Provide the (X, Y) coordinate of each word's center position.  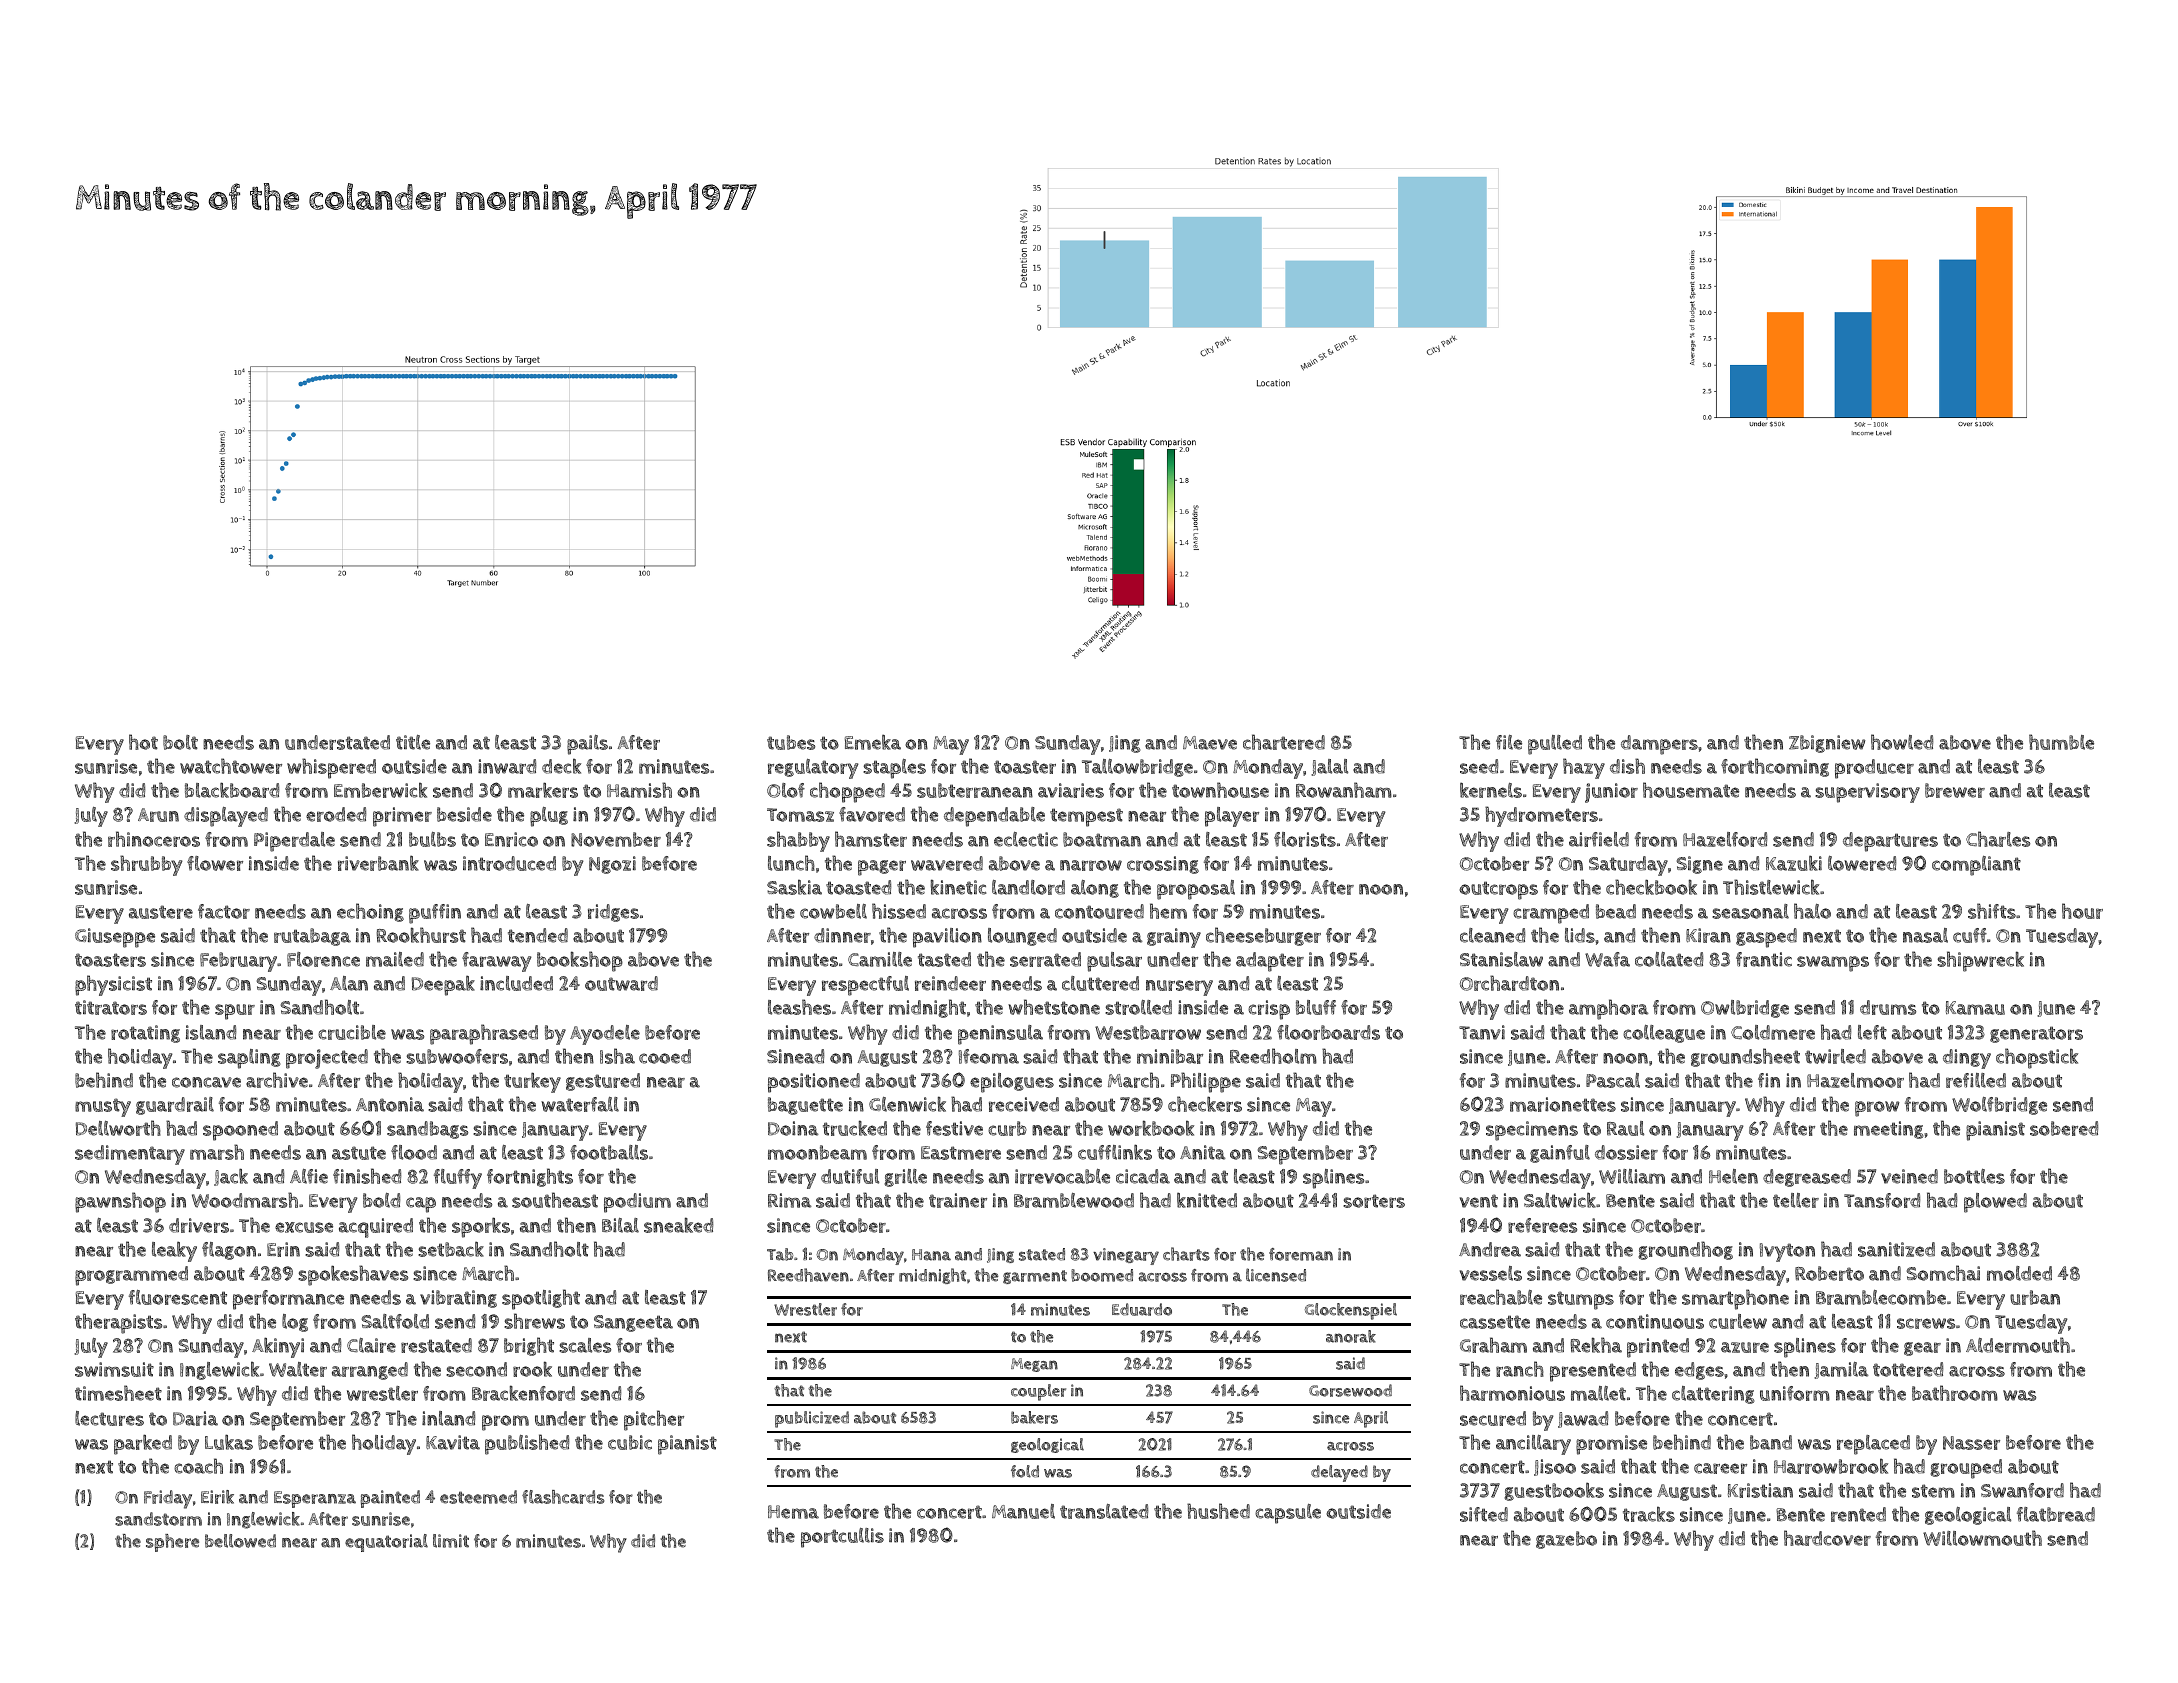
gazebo (1566, 1540)
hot (143, 742)
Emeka (873, 742)
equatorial (386, 1543)
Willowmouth (1982, 1538)
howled (1902, 742)
